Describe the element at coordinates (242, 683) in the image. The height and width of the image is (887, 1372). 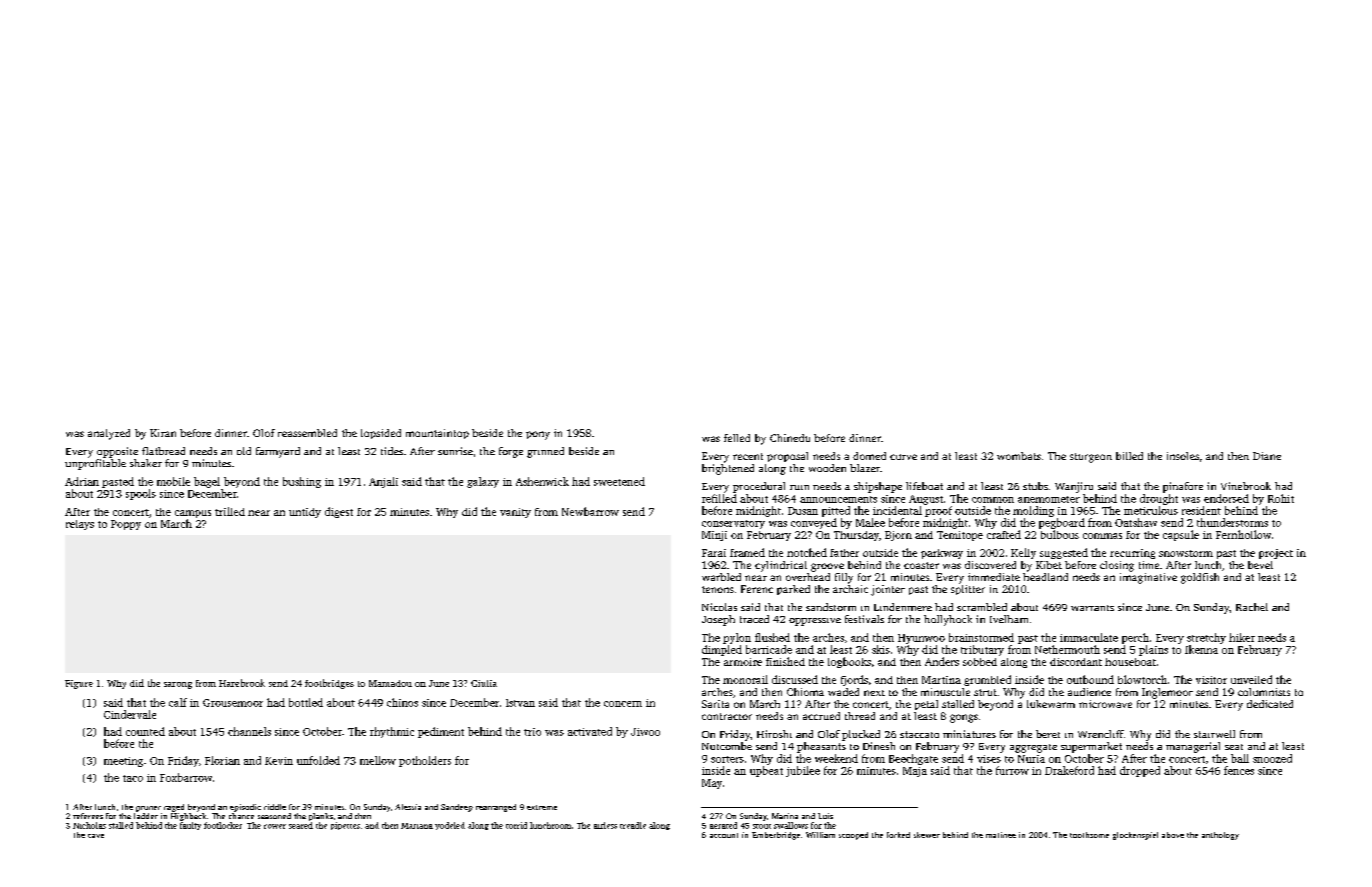
I see `Harebrook` at that location.
